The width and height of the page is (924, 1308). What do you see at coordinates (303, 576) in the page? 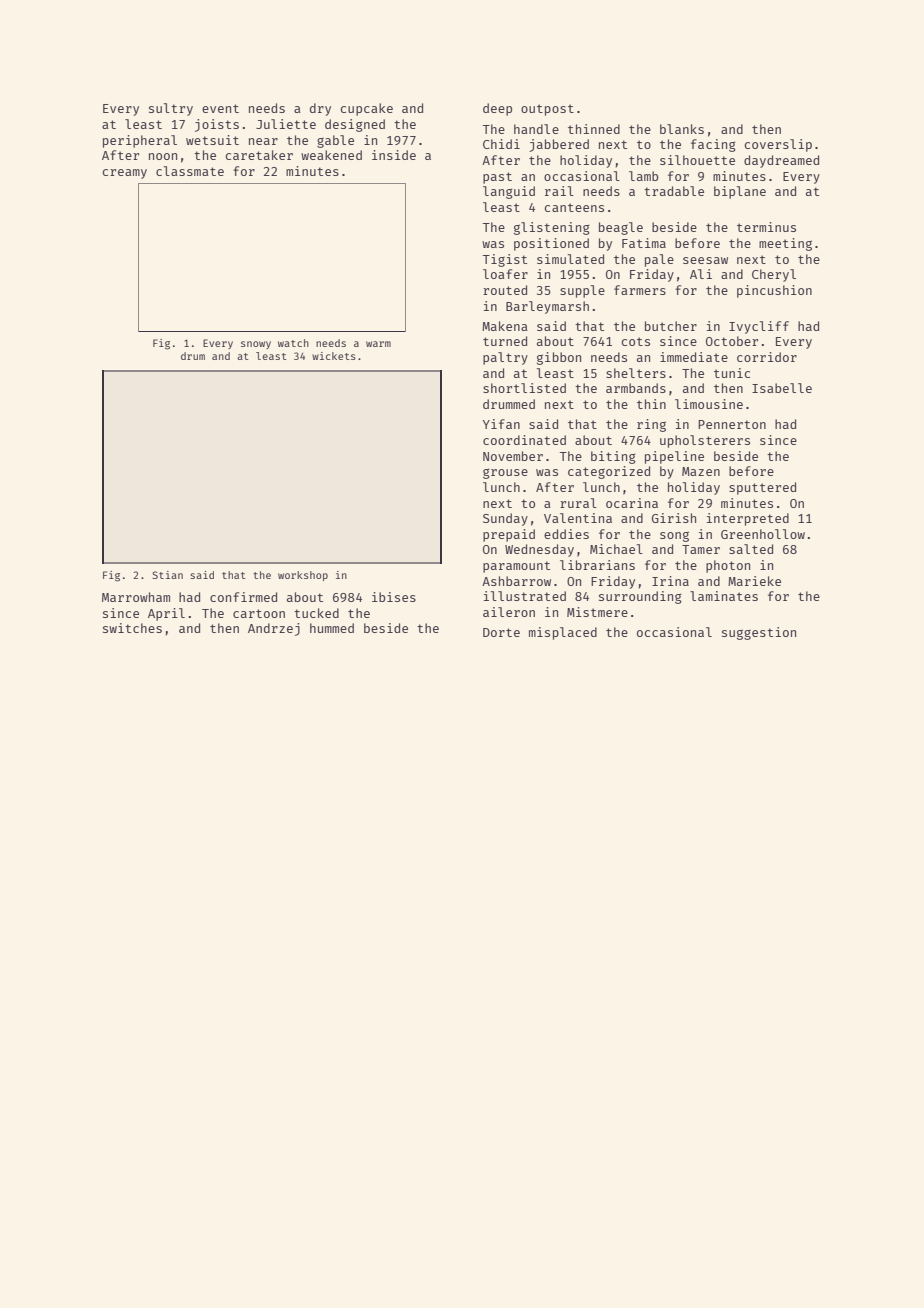
I see `workshop` at bounding box center [303, 576].
